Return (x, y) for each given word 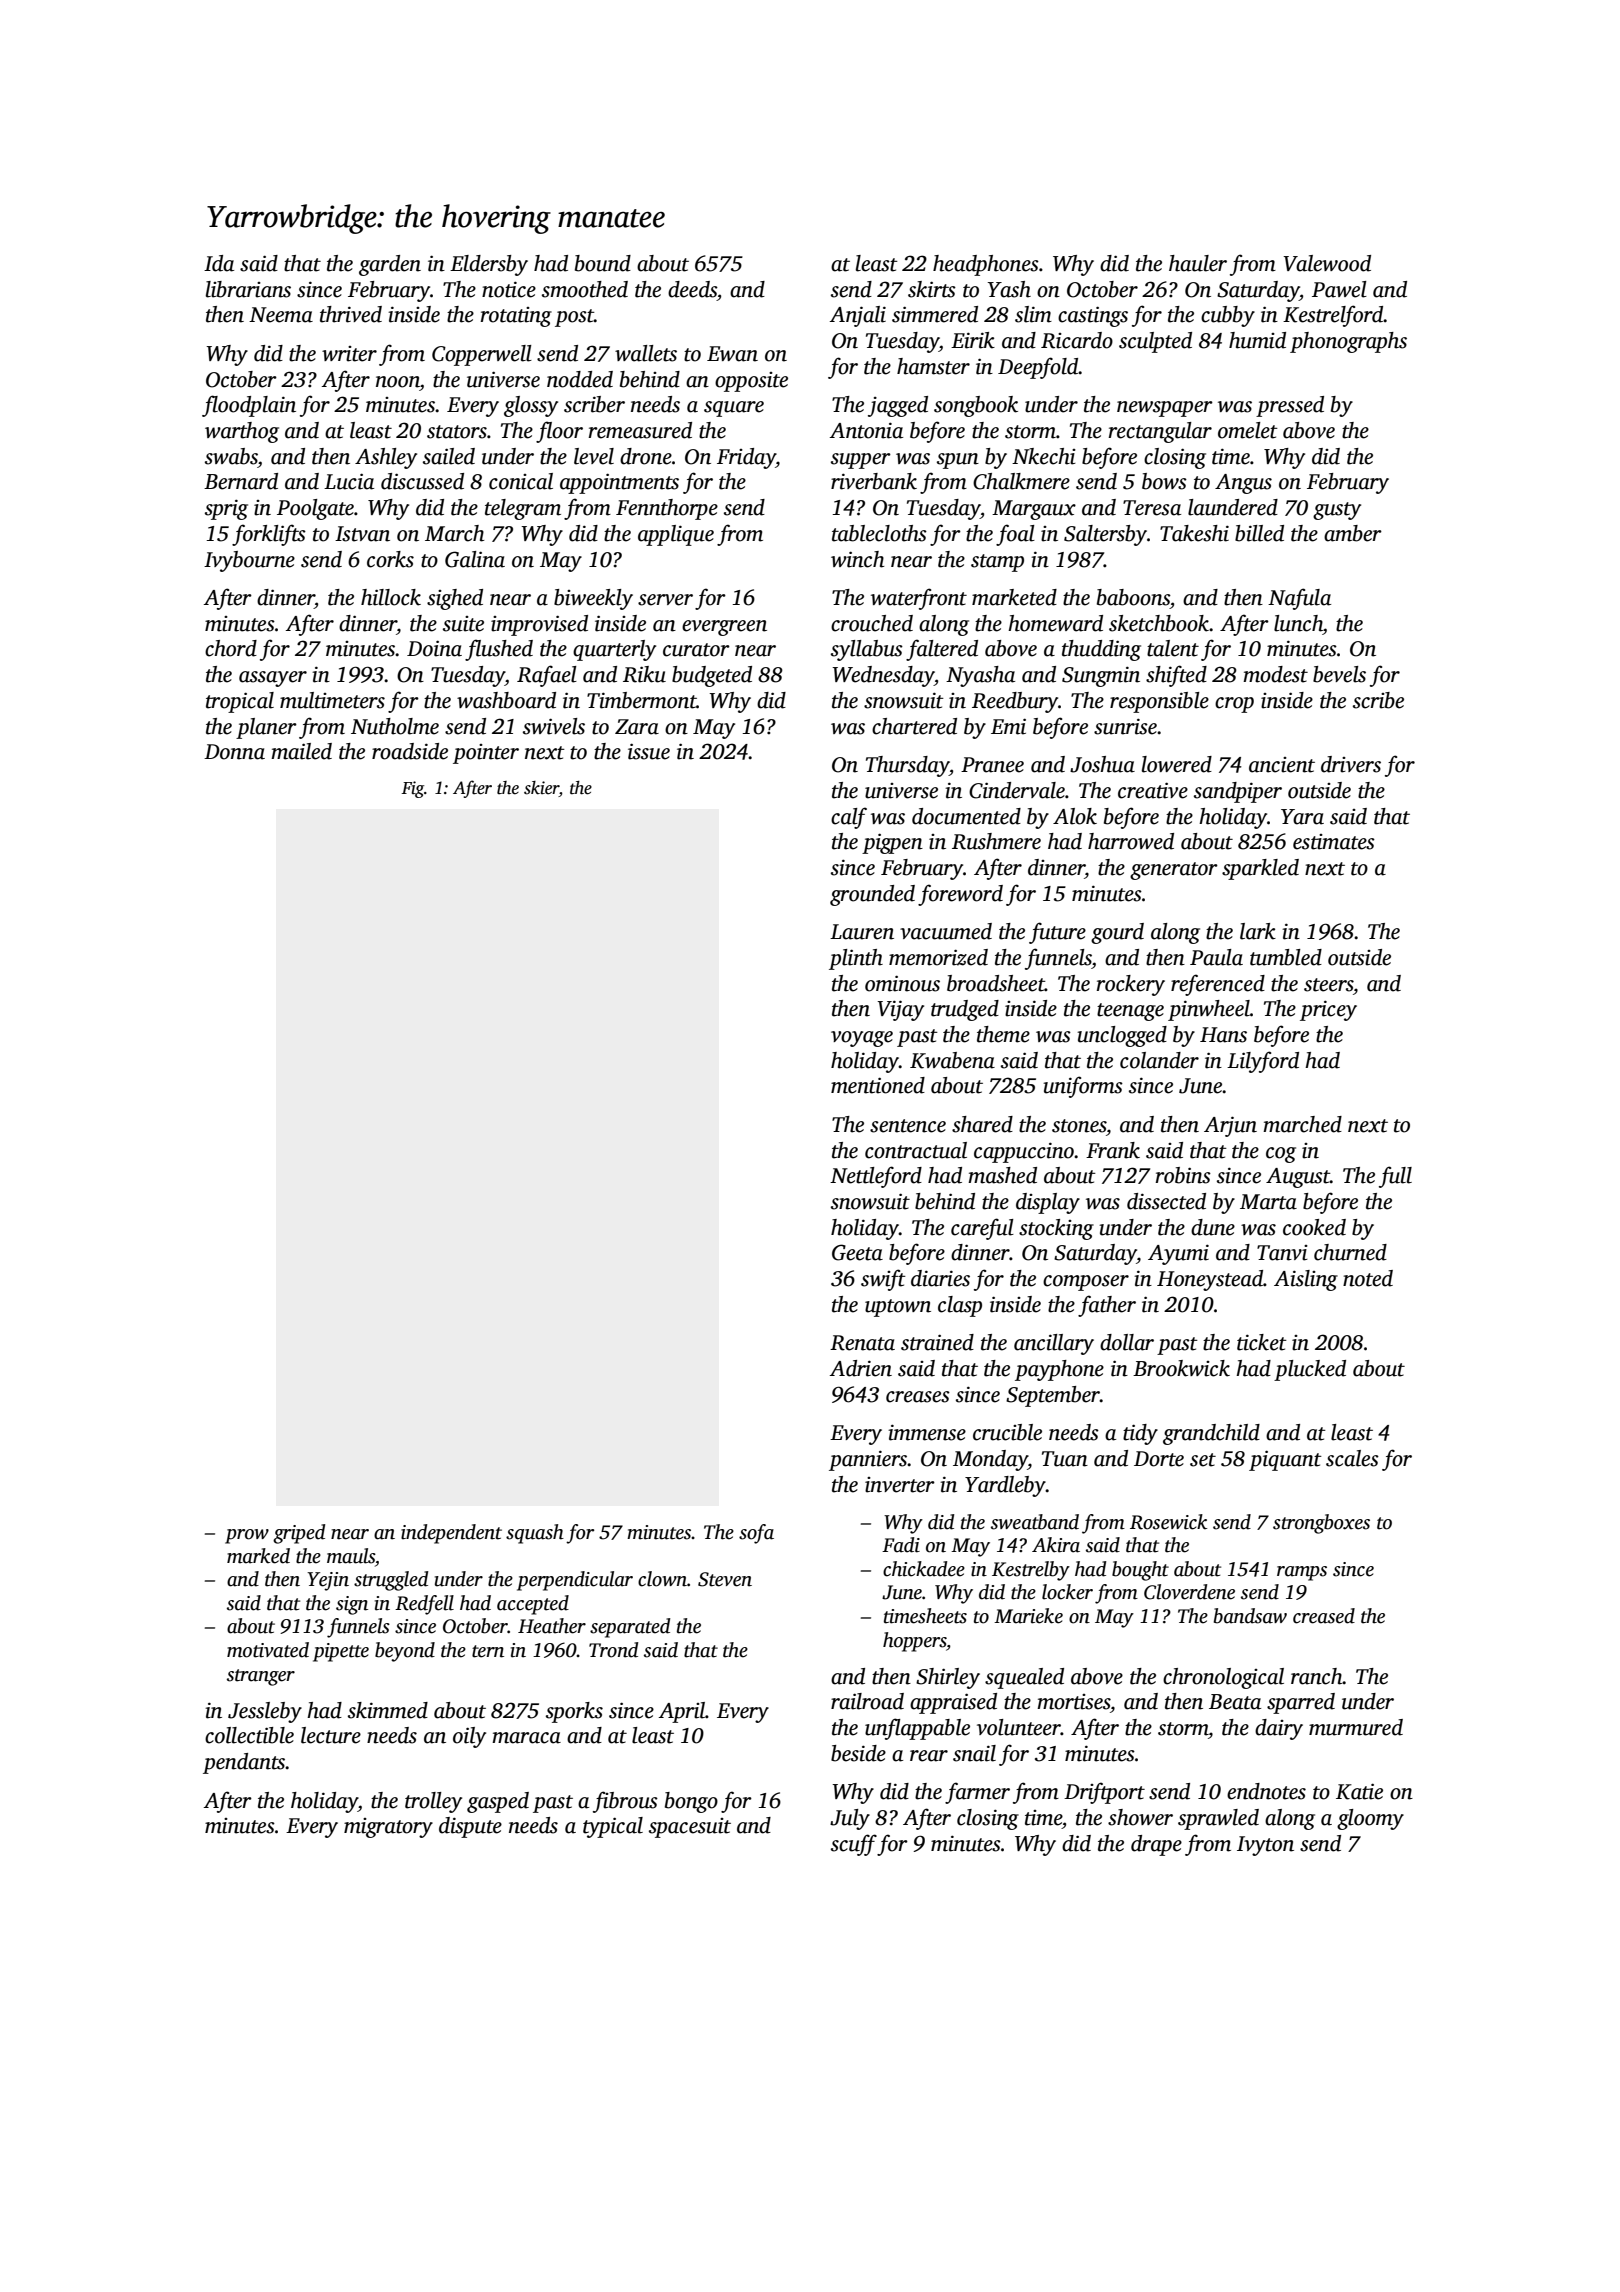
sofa (756, 1534)
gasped (498, 1802)
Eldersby (489, 265)
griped (299, 1534)
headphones (986, 265)
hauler (1198, 263)
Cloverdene (1189, 1592)
